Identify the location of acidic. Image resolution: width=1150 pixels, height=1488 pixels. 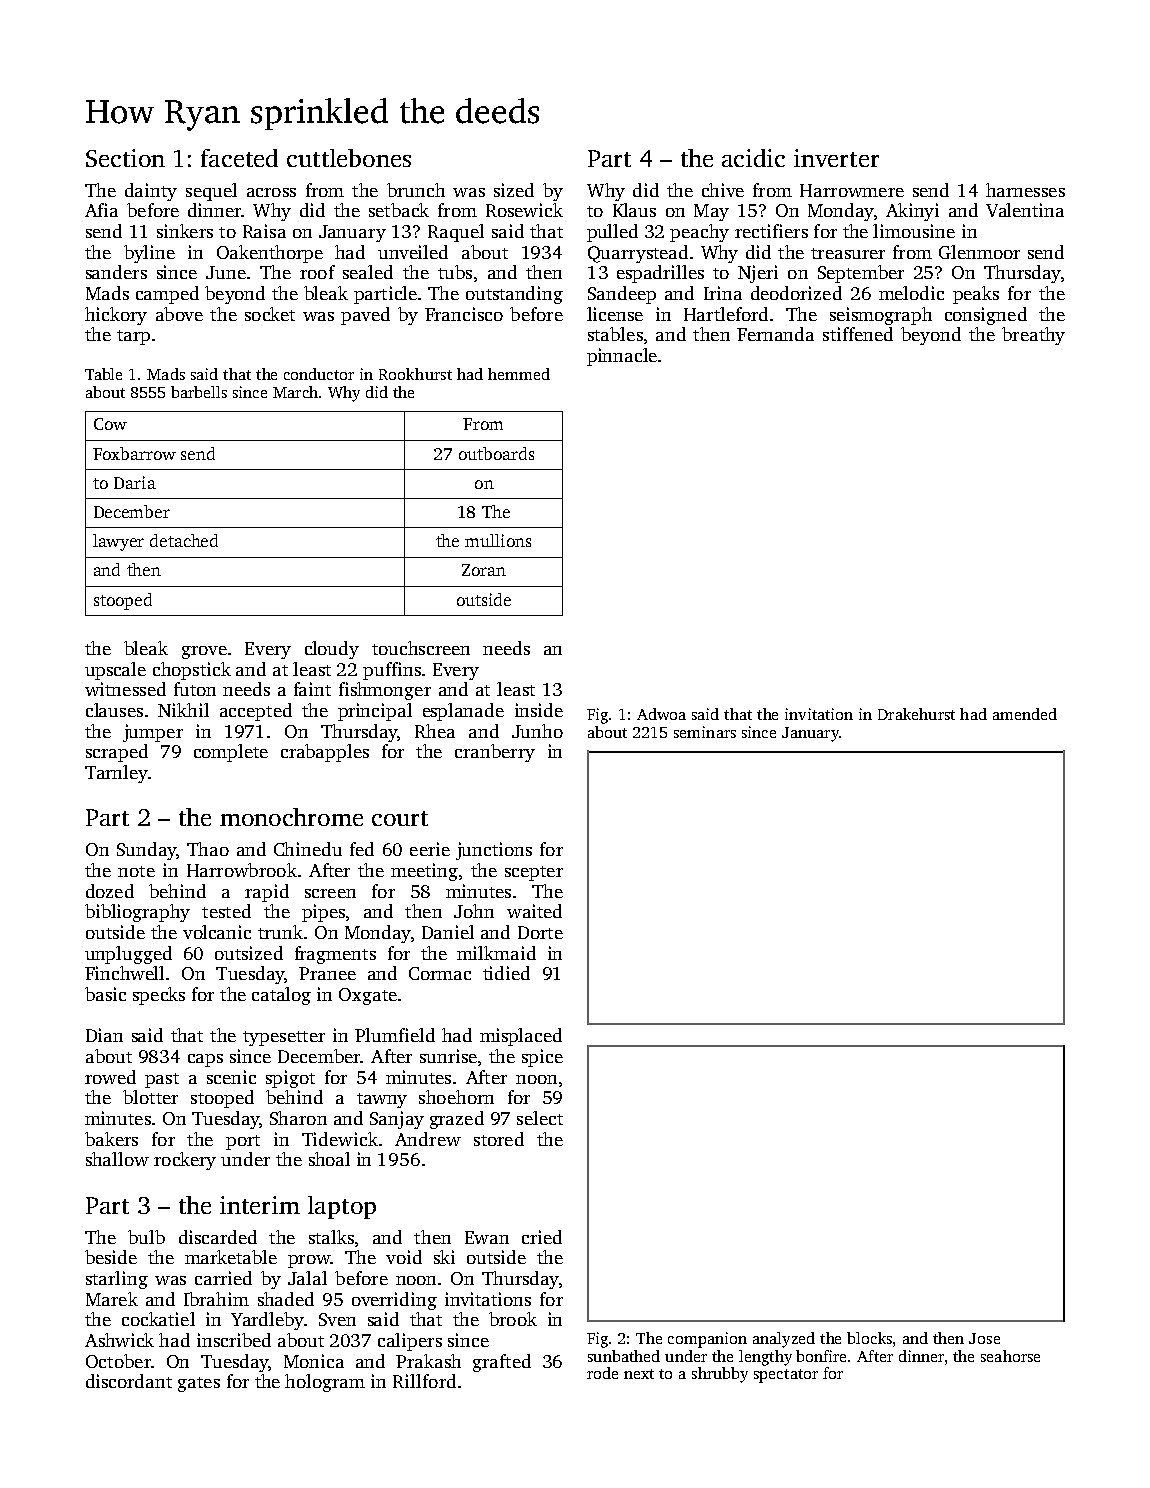
(753, 158).
